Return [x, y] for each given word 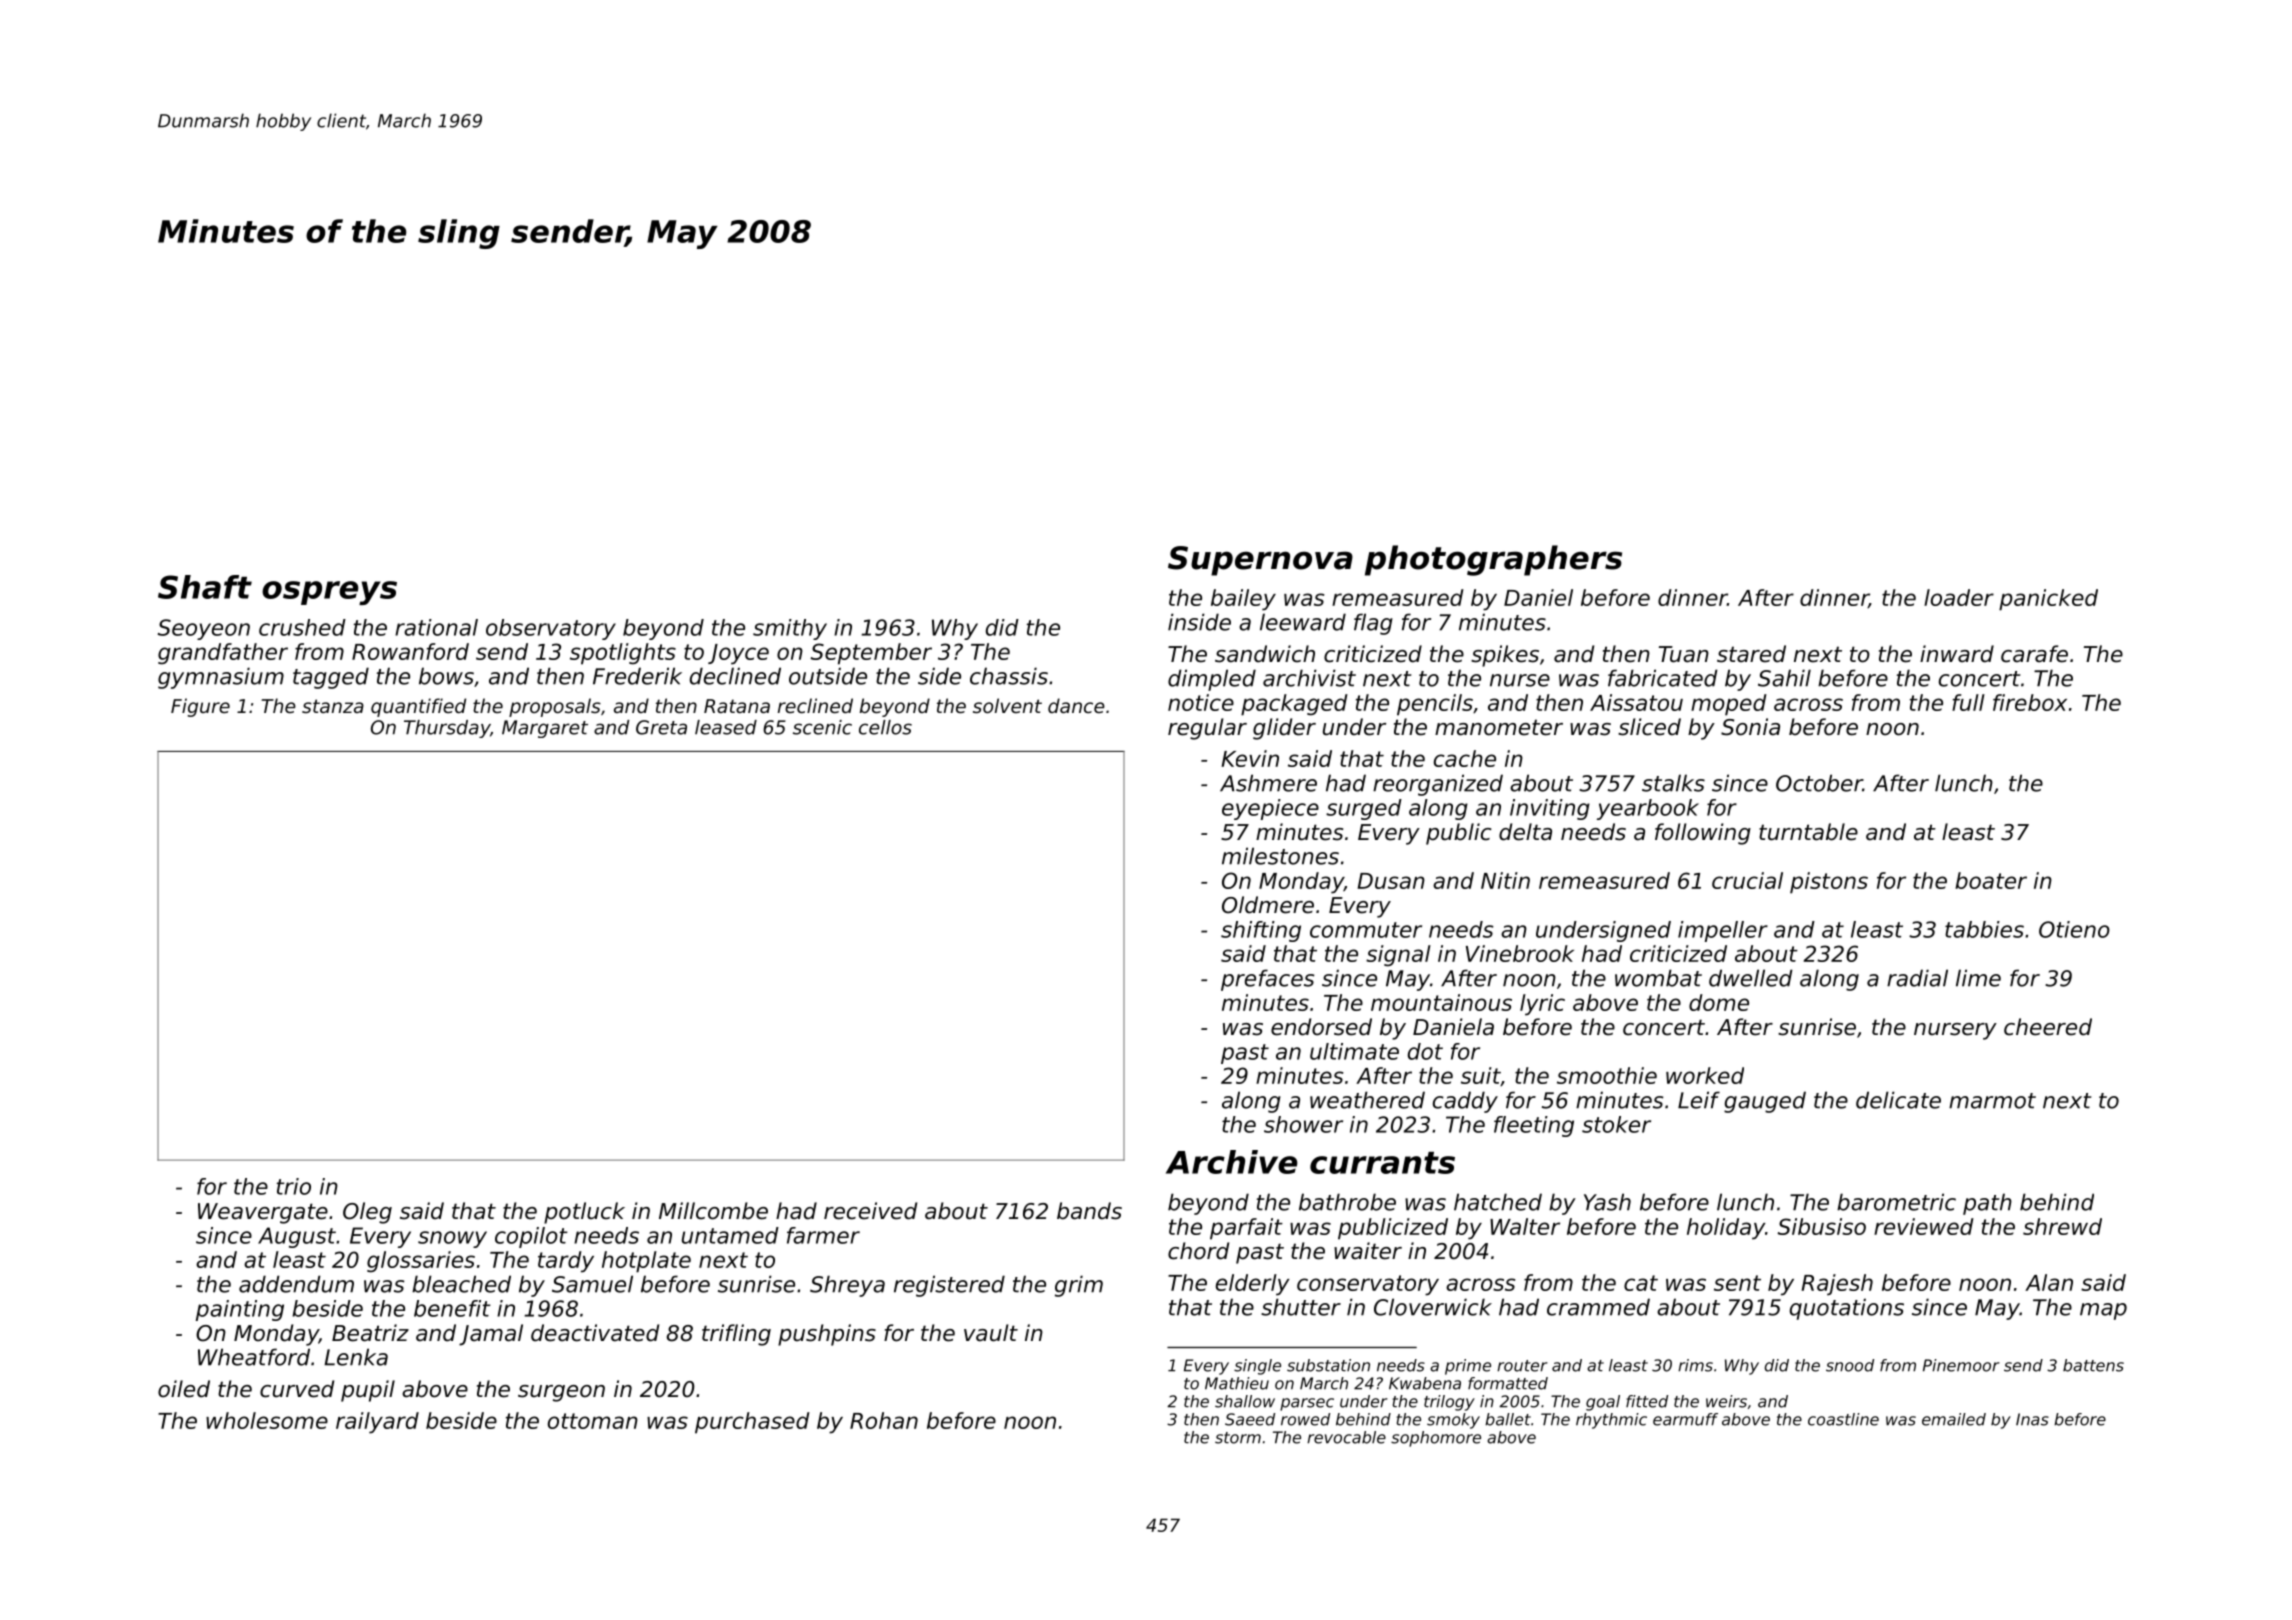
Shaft [205, 587]
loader [1959, 597]
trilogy [1449, 1403]
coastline [1843, 1419]
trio [294, 1186]
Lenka [356, 1357]
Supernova [1260, 561]
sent [1737, 1283]
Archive [1232, 1162]
